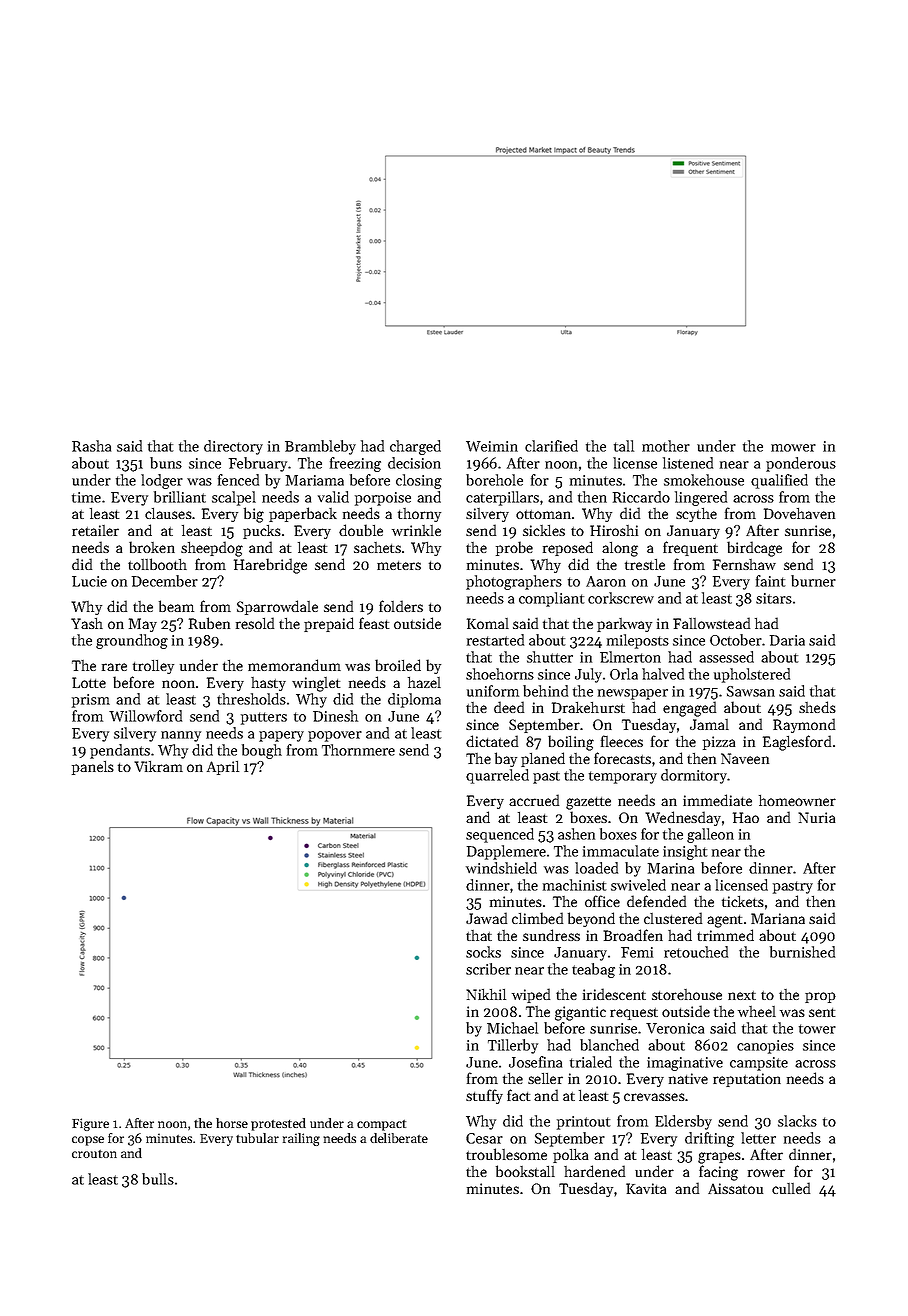  Describe the element at coordinates (492, 741) in the screenshot. I see `dictated` at that location.
